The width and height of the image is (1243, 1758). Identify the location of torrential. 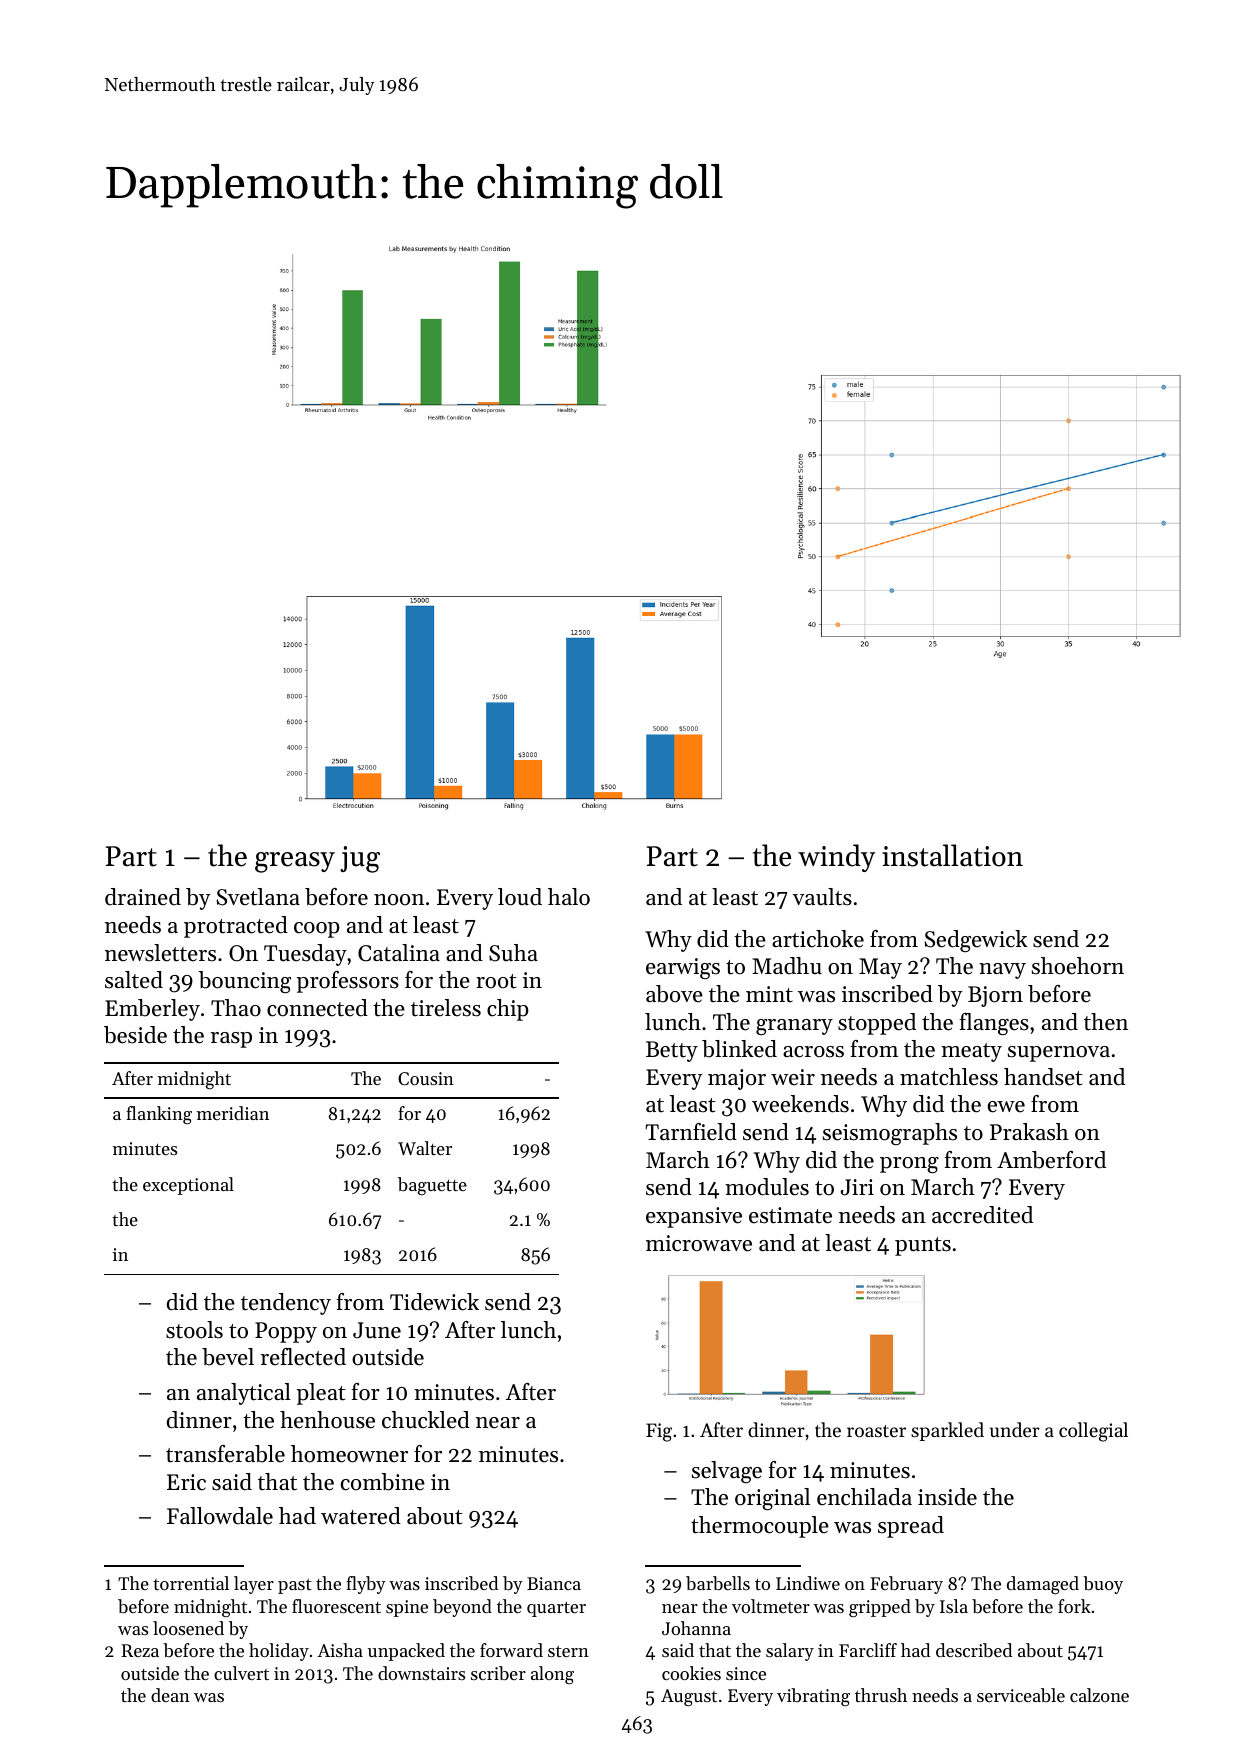
(191, 1583).
